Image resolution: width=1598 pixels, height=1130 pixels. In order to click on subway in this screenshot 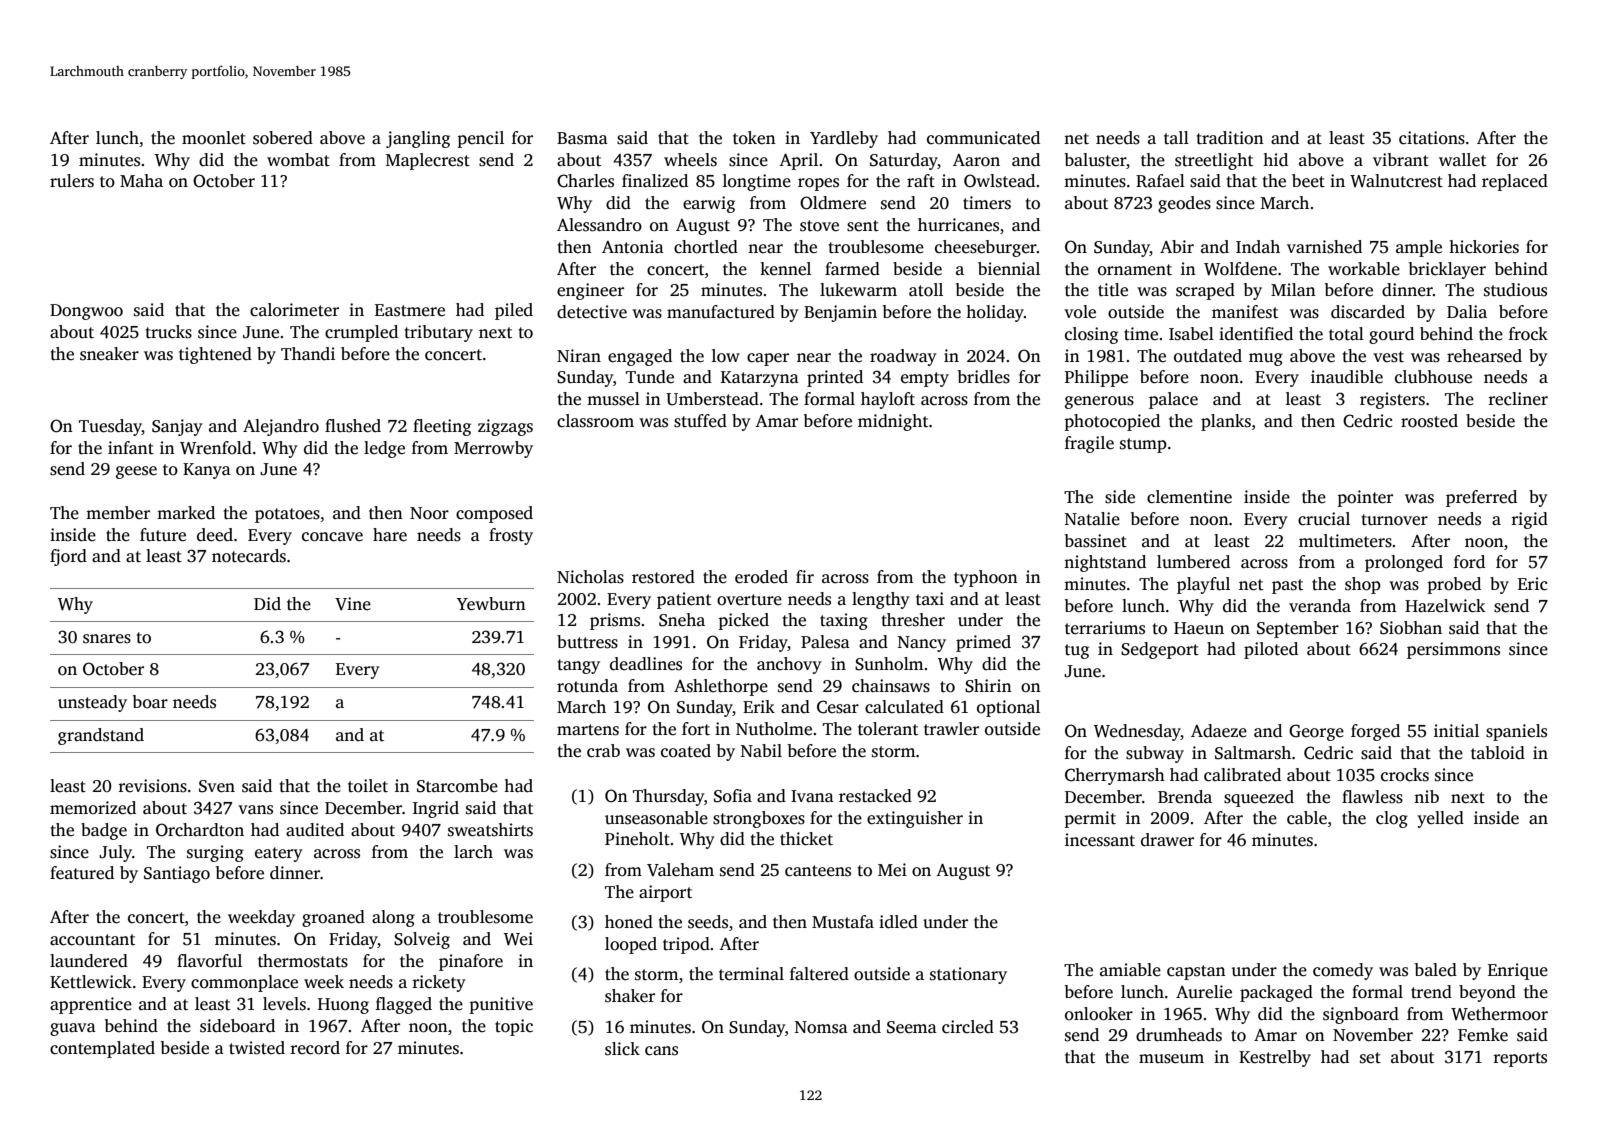, I will do `click(1155, 754)`.
